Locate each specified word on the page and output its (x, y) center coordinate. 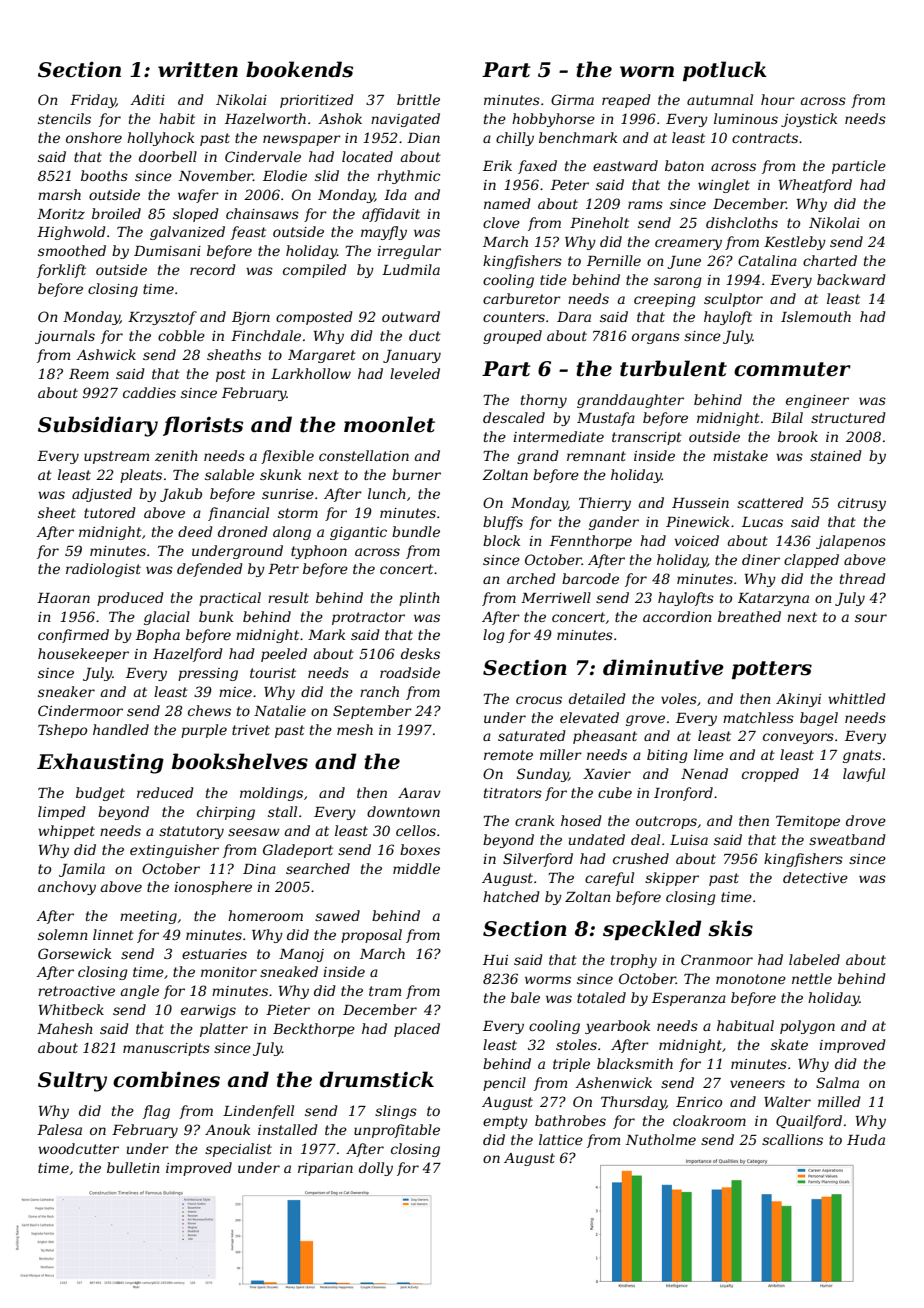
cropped (770, 775)
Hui (495, 960)
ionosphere (213, 888)
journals (65, 337)
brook (798, 436)
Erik (497, 165)
